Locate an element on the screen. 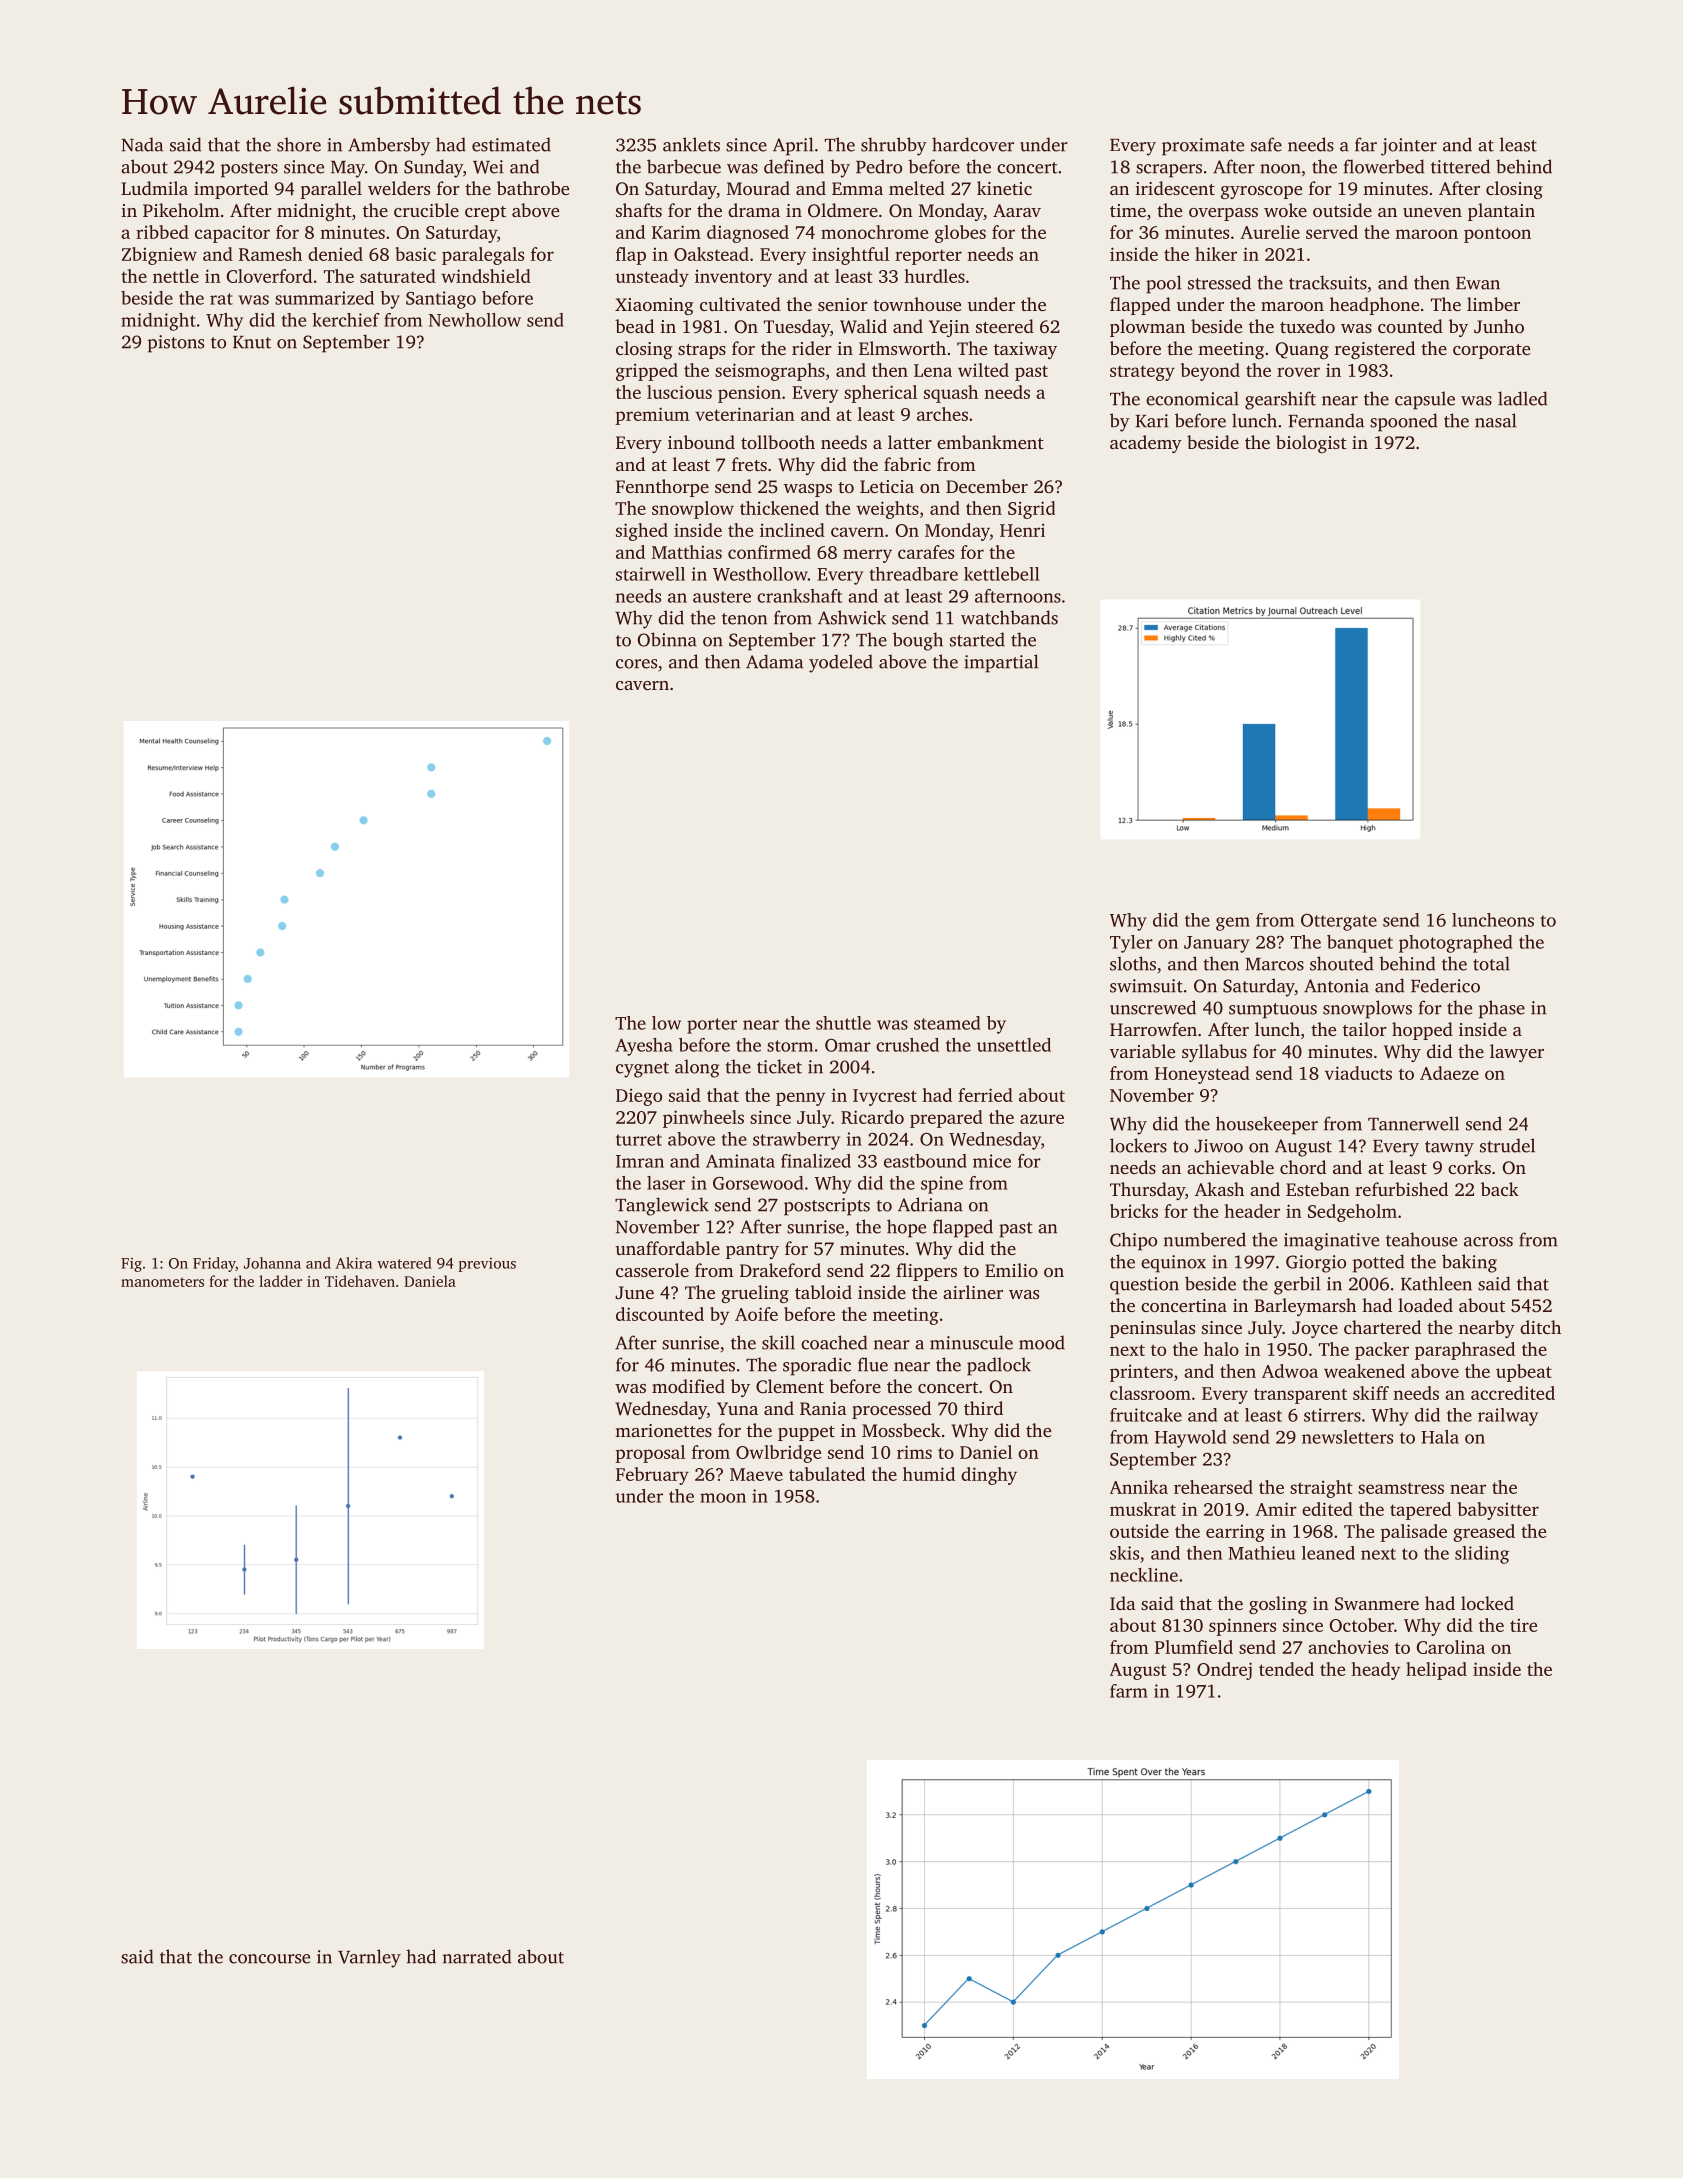  narrated is located at coordinates (477, 1956).
